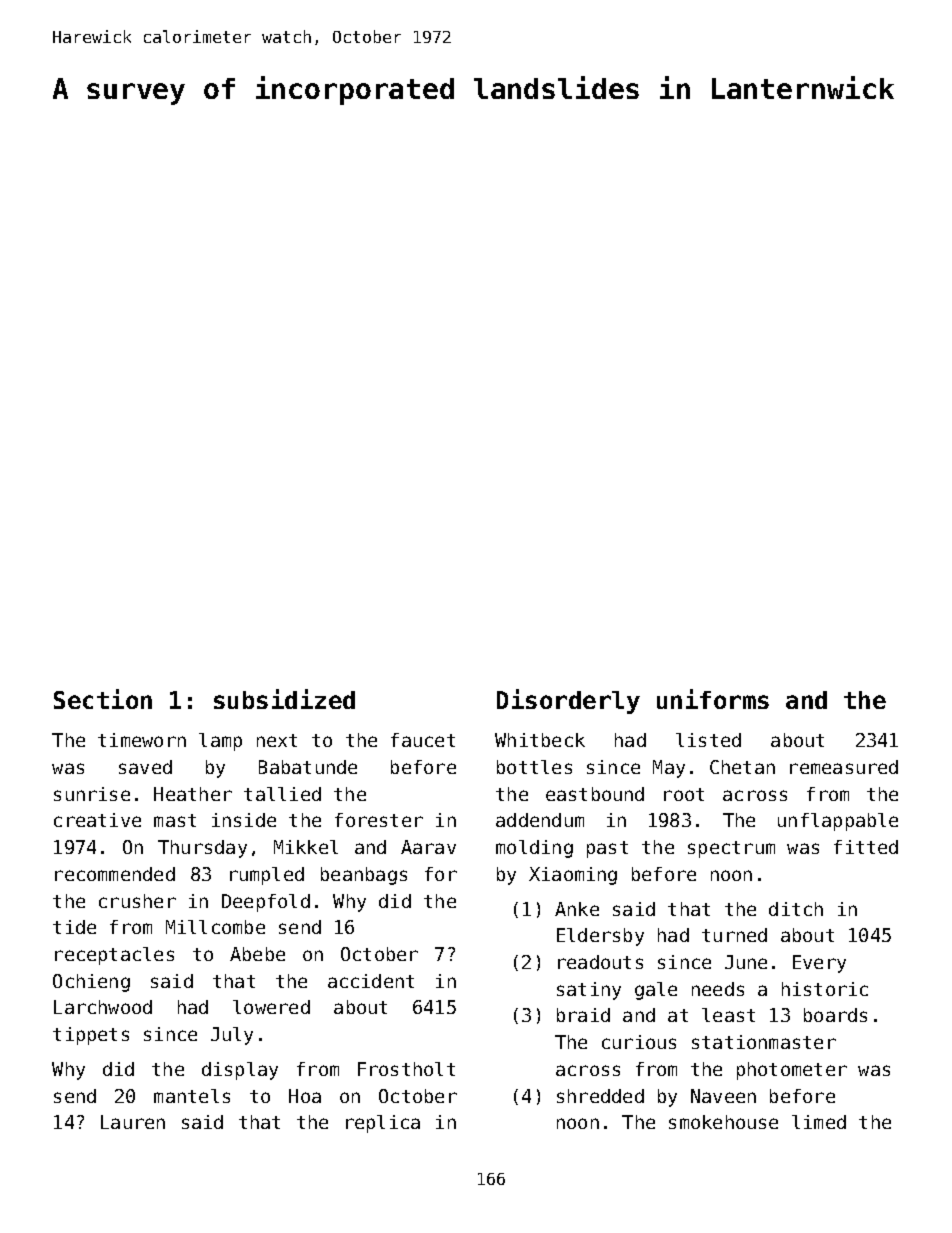 This screenshot has height=1233, width=952. Describe the element at coordinates (232, 1036) in the screenshot. I see `July` at that location.
